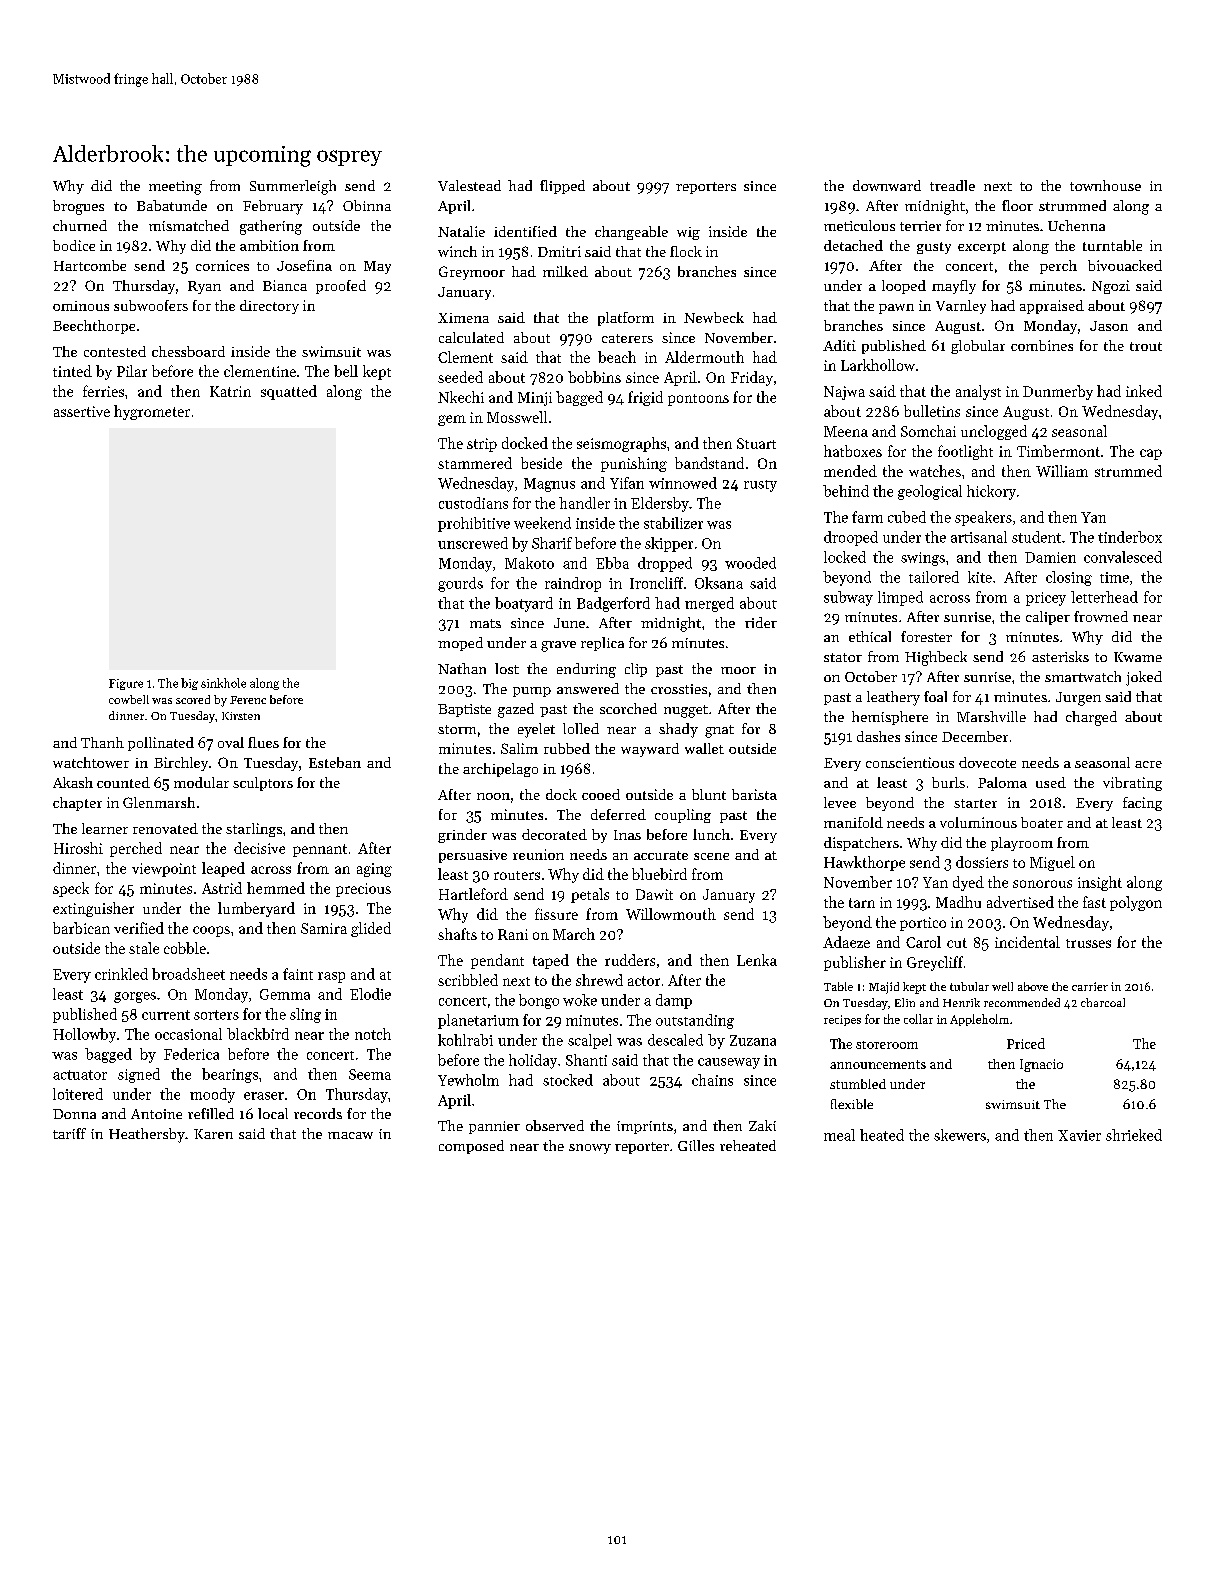 This image has width=1215, height=1573. Describe the element at coordinates (1134, 1135) in the image. I see `shrieked` at that location.
